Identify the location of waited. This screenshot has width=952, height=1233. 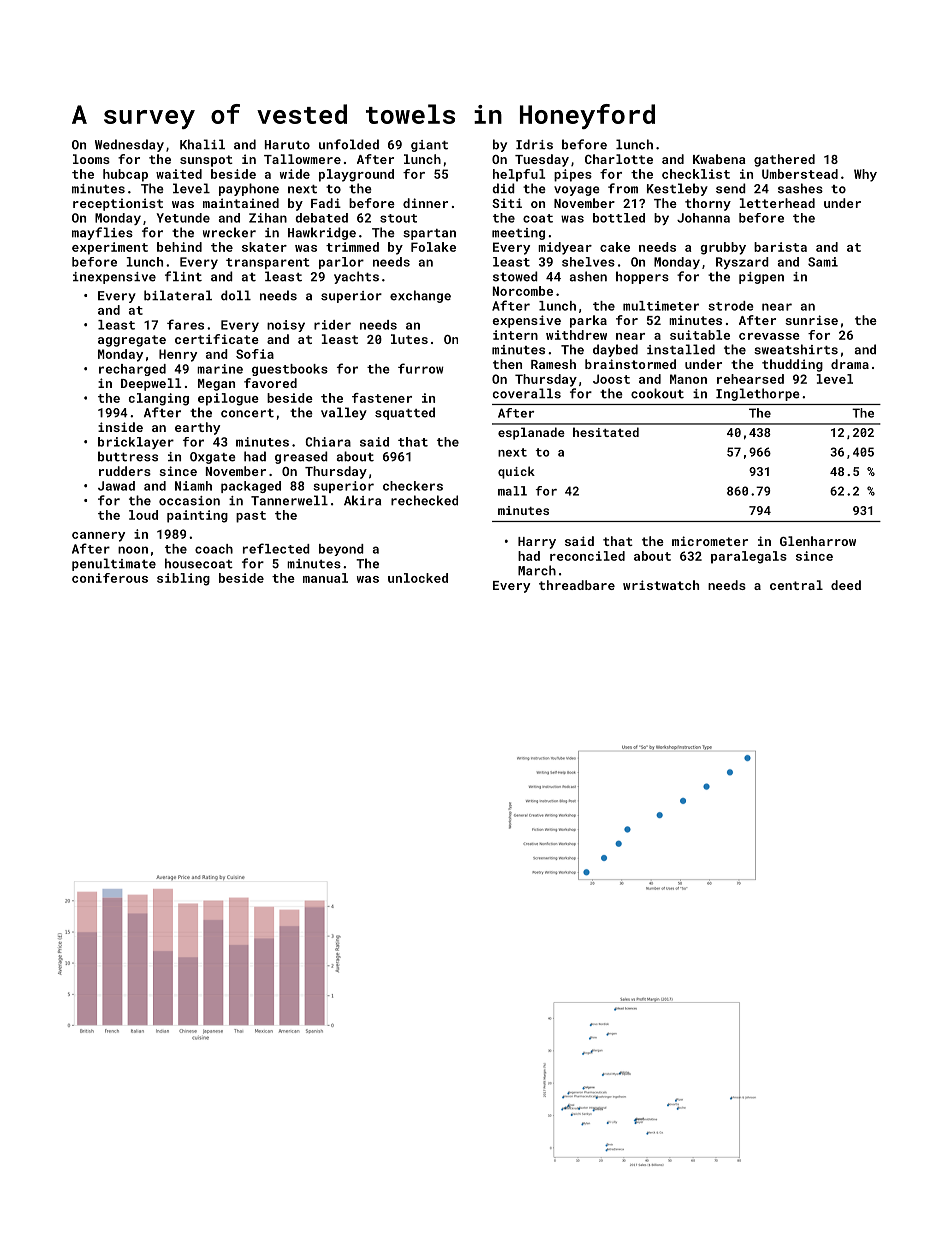
(179, 174).
